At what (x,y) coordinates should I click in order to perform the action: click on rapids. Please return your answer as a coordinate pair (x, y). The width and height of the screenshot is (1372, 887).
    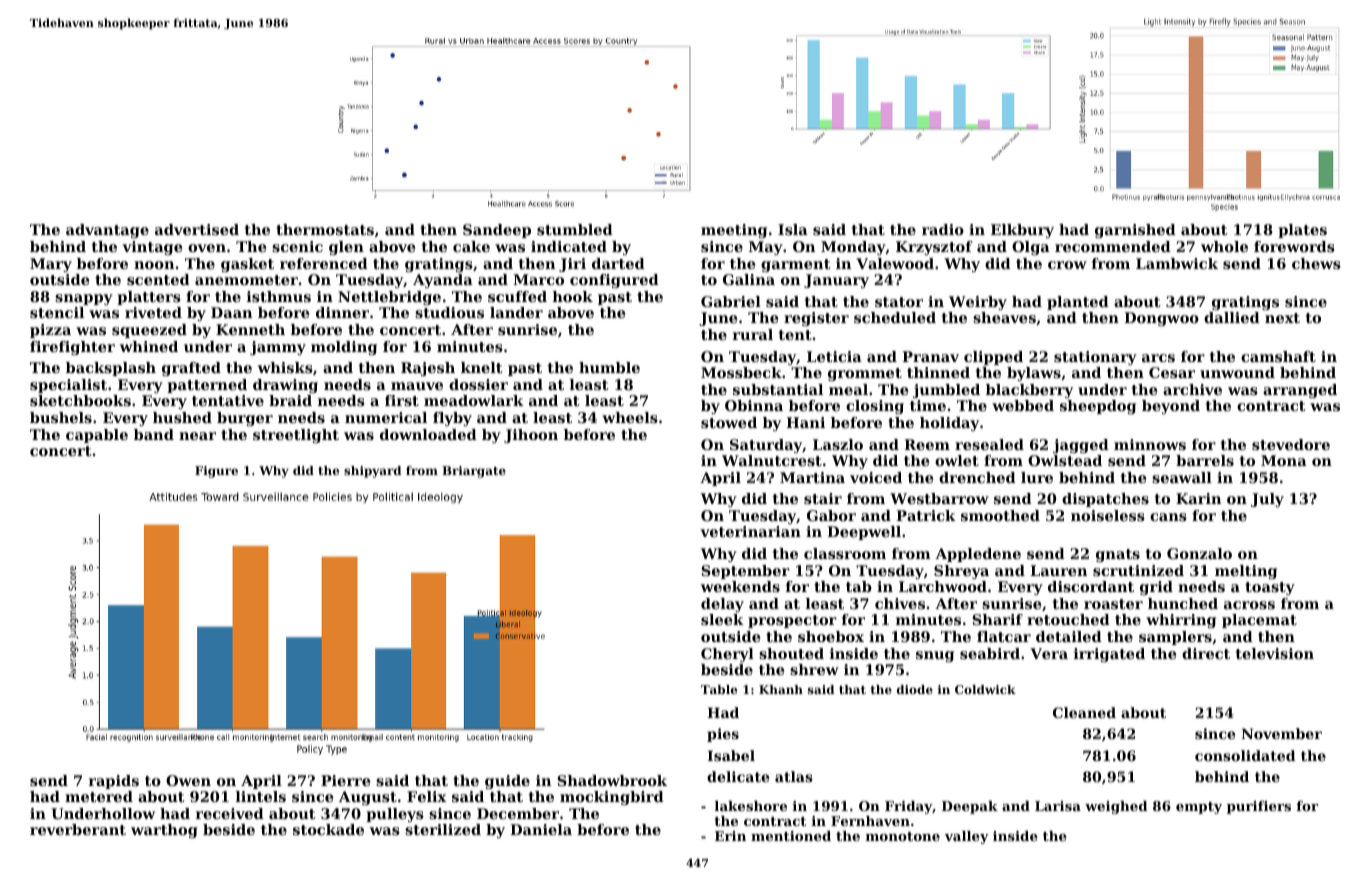
    Looking at the image, I should click on (114, 782).
